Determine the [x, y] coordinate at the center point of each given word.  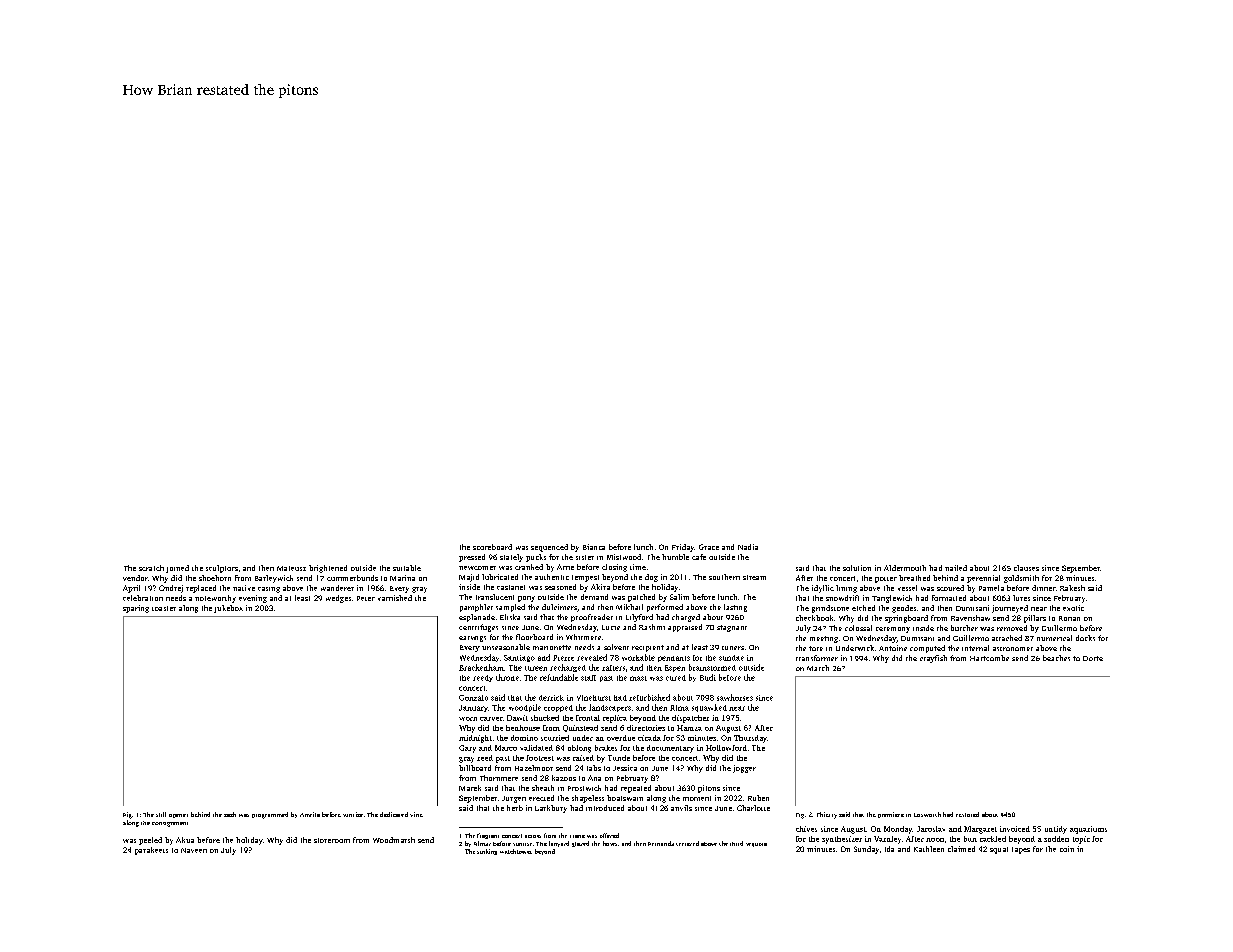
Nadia [748, 547]
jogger [744, 769]
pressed [472, 558]
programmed [270, 815]
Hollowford [726, 748]
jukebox [228, 609]
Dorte [1093, 658]
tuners [733, 648]
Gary [467, 749]
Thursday [750, 739]
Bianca [594, 547]
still [161, 814]
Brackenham [481, 667]
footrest [540, 758]
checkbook [814, 618]
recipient [648, 648]
